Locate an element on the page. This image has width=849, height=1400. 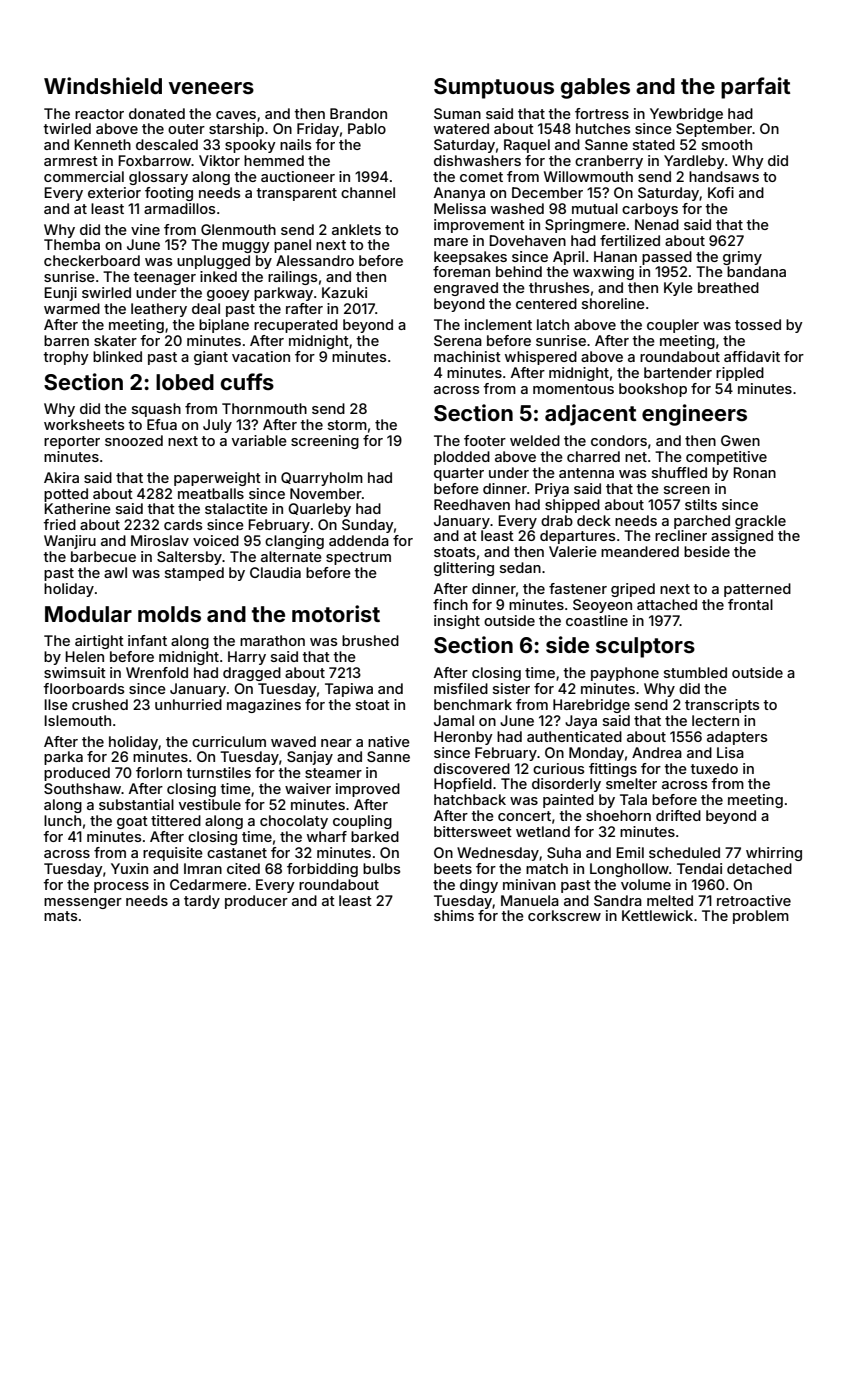
corkscrew is located at coordinates (564, 915).
